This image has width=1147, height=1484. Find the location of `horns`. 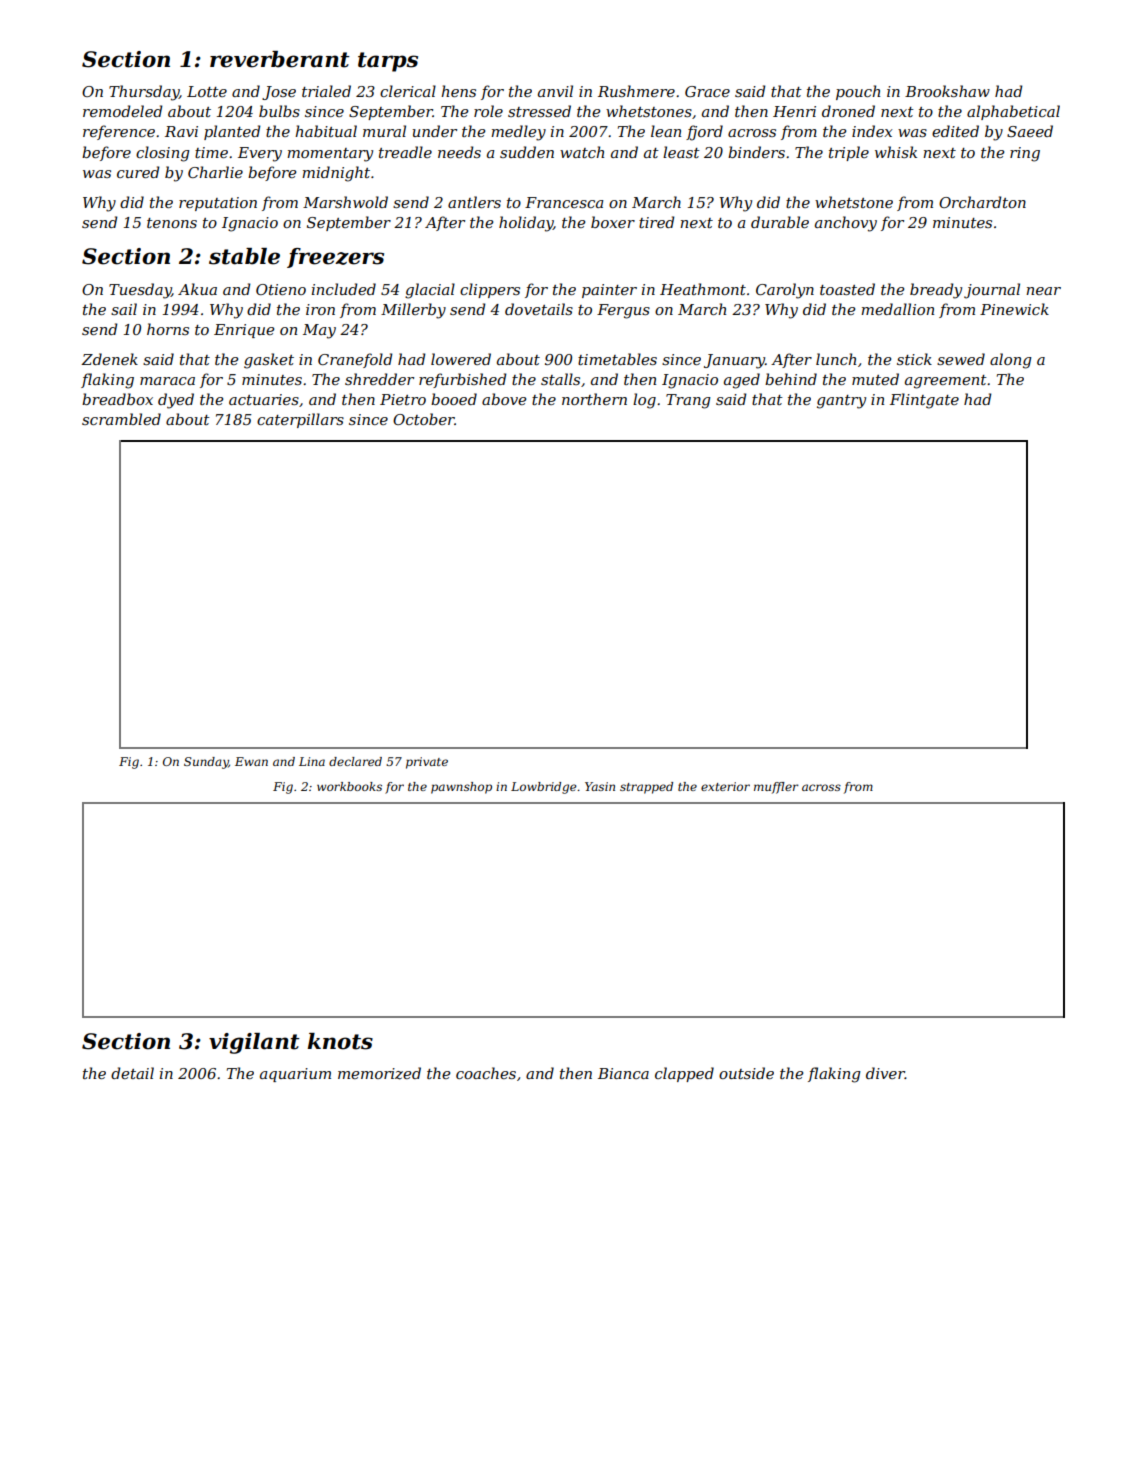

horns is located at coordinates (168, 329).
